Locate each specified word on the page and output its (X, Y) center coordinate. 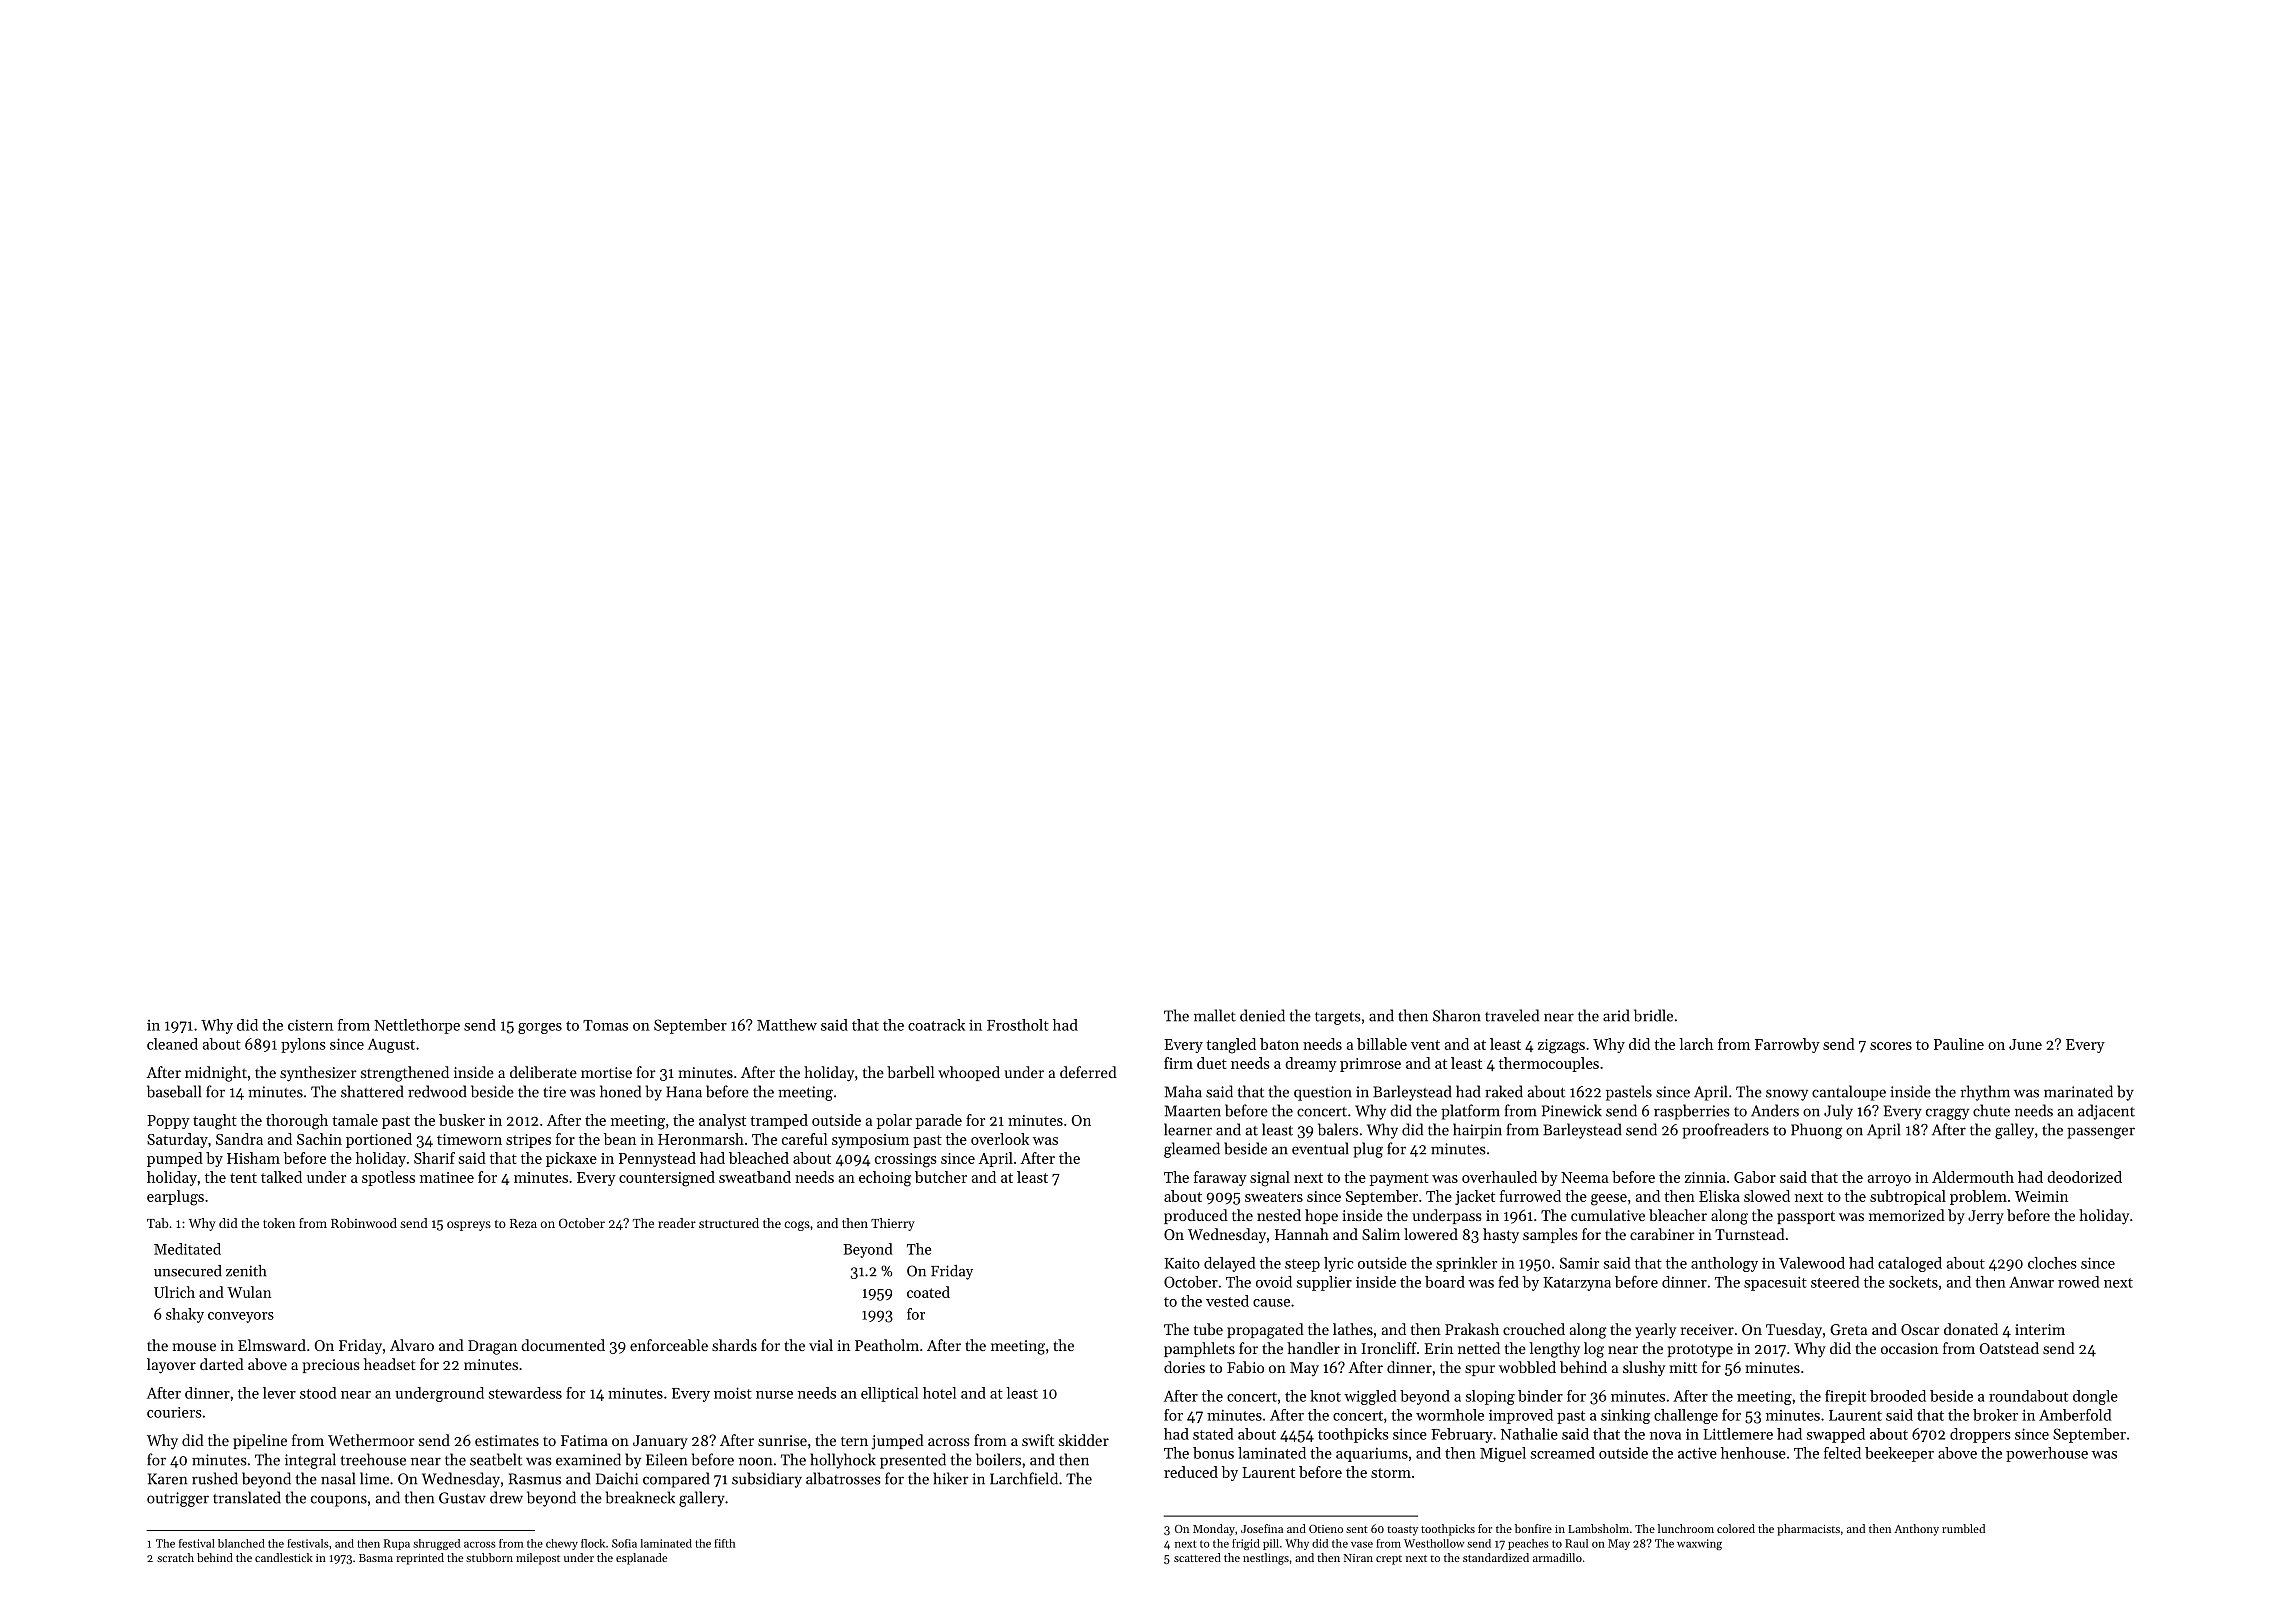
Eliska (1719, 1196)
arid (1616, 1015)
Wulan (249, 1292)
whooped (969, 1073)
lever (279, 1393)
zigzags (1561, 1046)
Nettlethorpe (417, 1026)
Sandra (239, 1139)
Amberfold (2075, 1415)
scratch (175, 1557)
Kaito (1182, 1263)
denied (1262, 1015)
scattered (1197, 1557)
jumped (897, 1442)
